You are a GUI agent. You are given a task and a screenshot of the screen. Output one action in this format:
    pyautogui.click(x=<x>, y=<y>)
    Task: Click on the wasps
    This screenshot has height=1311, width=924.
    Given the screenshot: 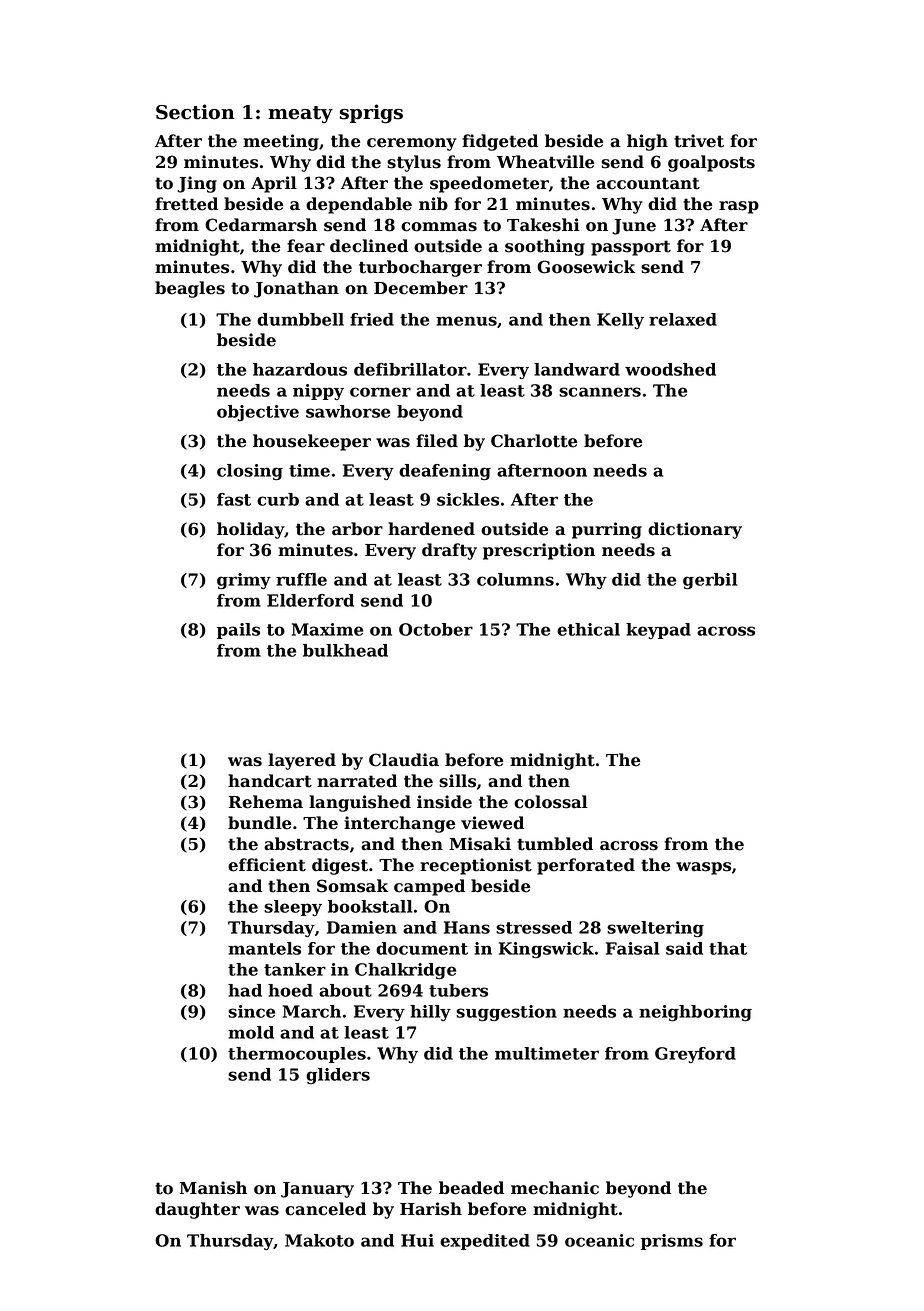 What is the action you would take?
    pyautogui.click(x=703, y=868)
